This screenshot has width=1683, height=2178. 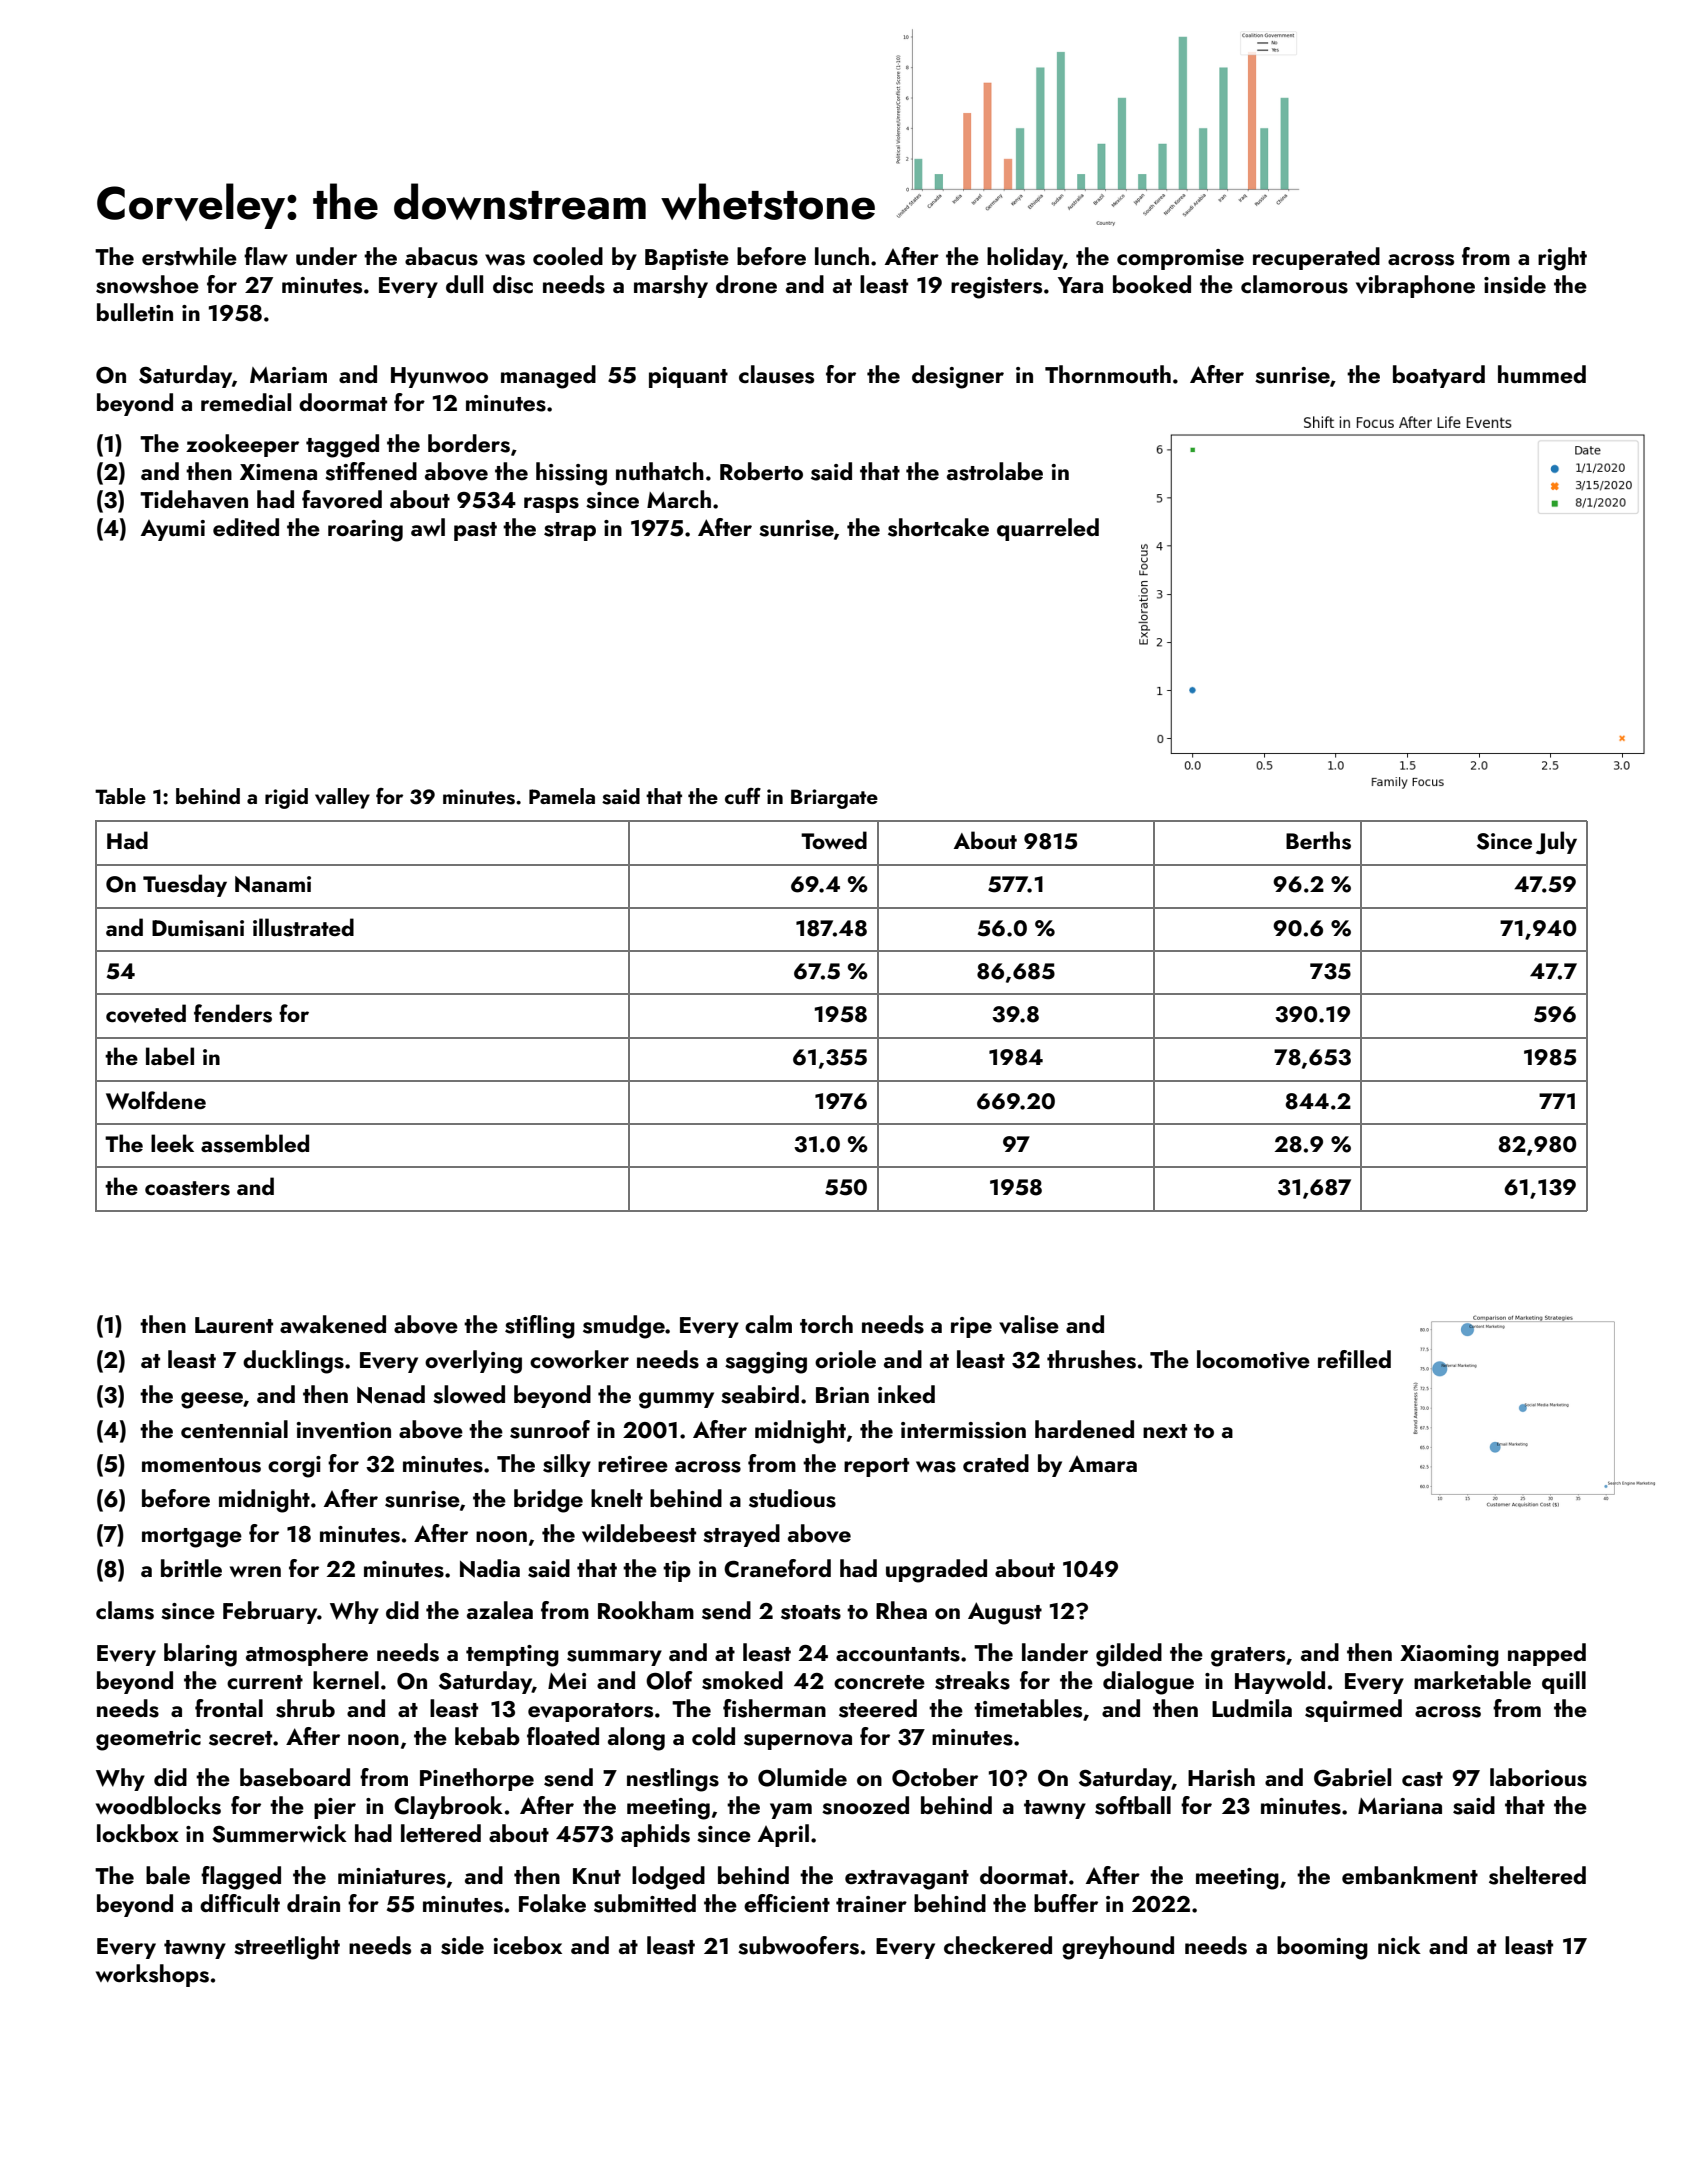 I want to click on roaring, so click(x=365, y=531).
